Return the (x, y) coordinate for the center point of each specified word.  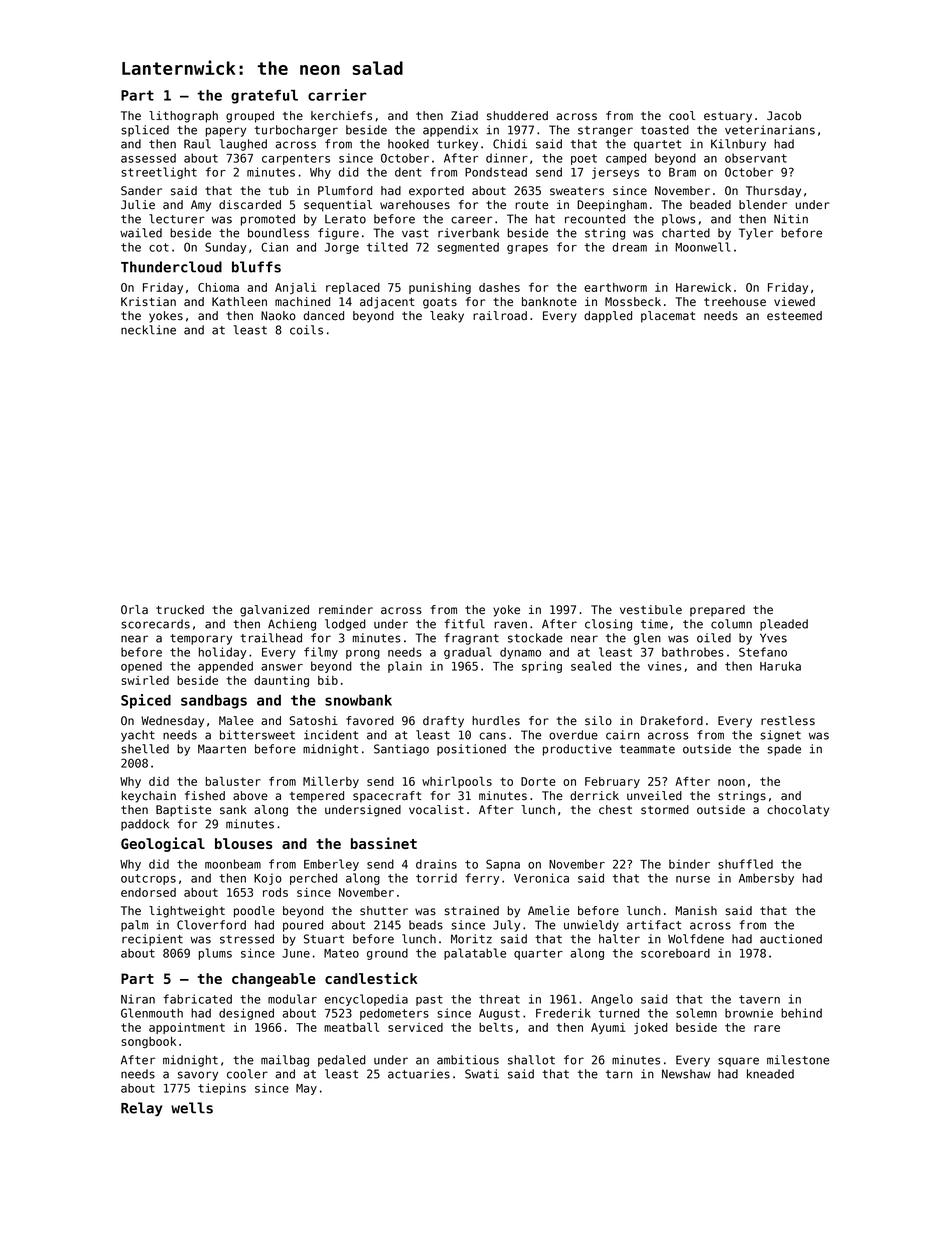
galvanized (274, 611)
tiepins (222, 1089)
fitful (464, 624)
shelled (145, 749)
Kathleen (239, 302)
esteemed (794, 316)
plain (405, 667)
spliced (145, 131)
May (306, 1089)
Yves (773, 638)
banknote (549, 302)
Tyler (756, 234)
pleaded (784, 625)
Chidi (510, 144)
